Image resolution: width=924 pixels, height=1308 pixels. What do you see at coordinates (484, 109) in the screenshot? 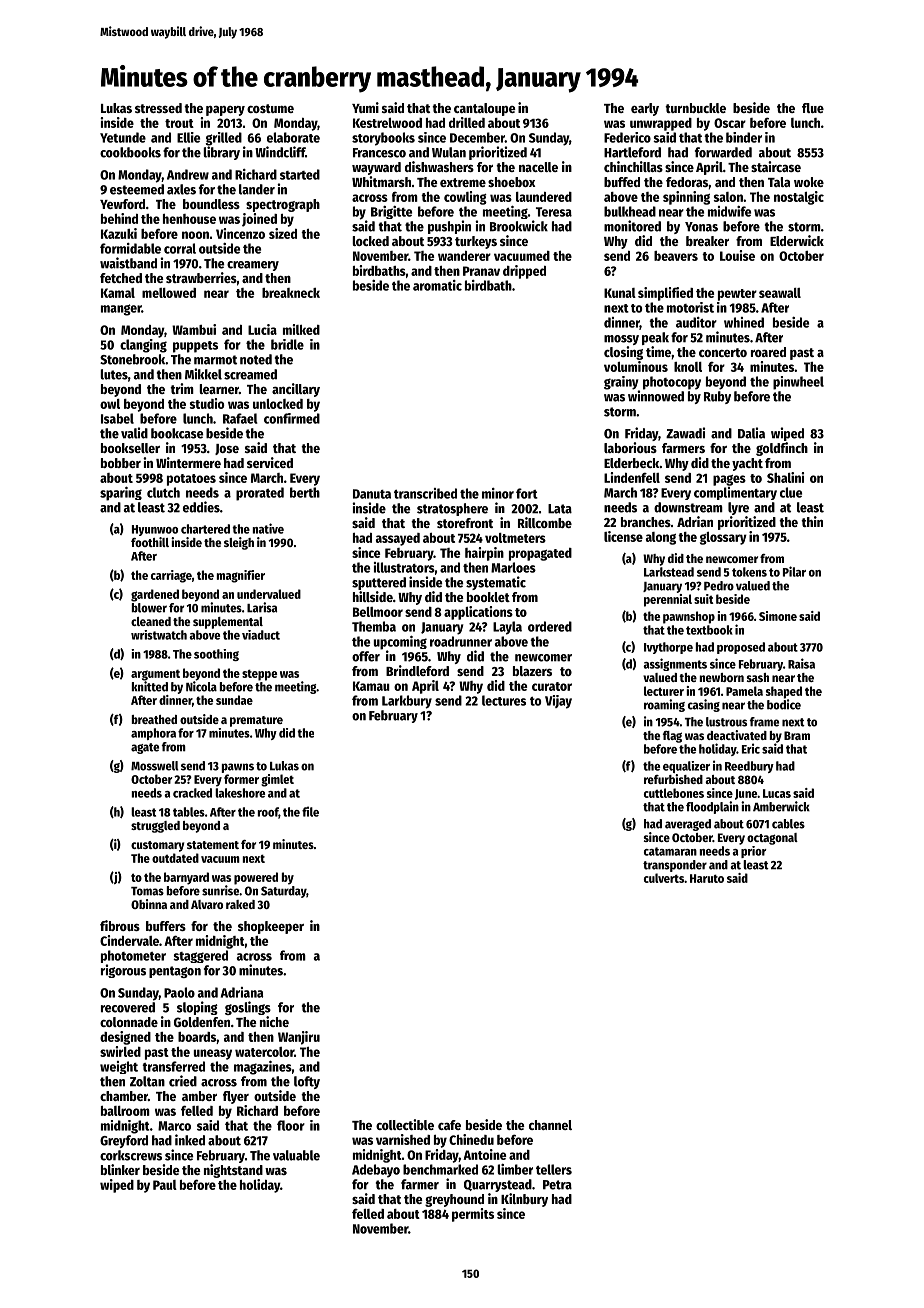
I see `cantaloupe` at bounding box center [484, 109].
